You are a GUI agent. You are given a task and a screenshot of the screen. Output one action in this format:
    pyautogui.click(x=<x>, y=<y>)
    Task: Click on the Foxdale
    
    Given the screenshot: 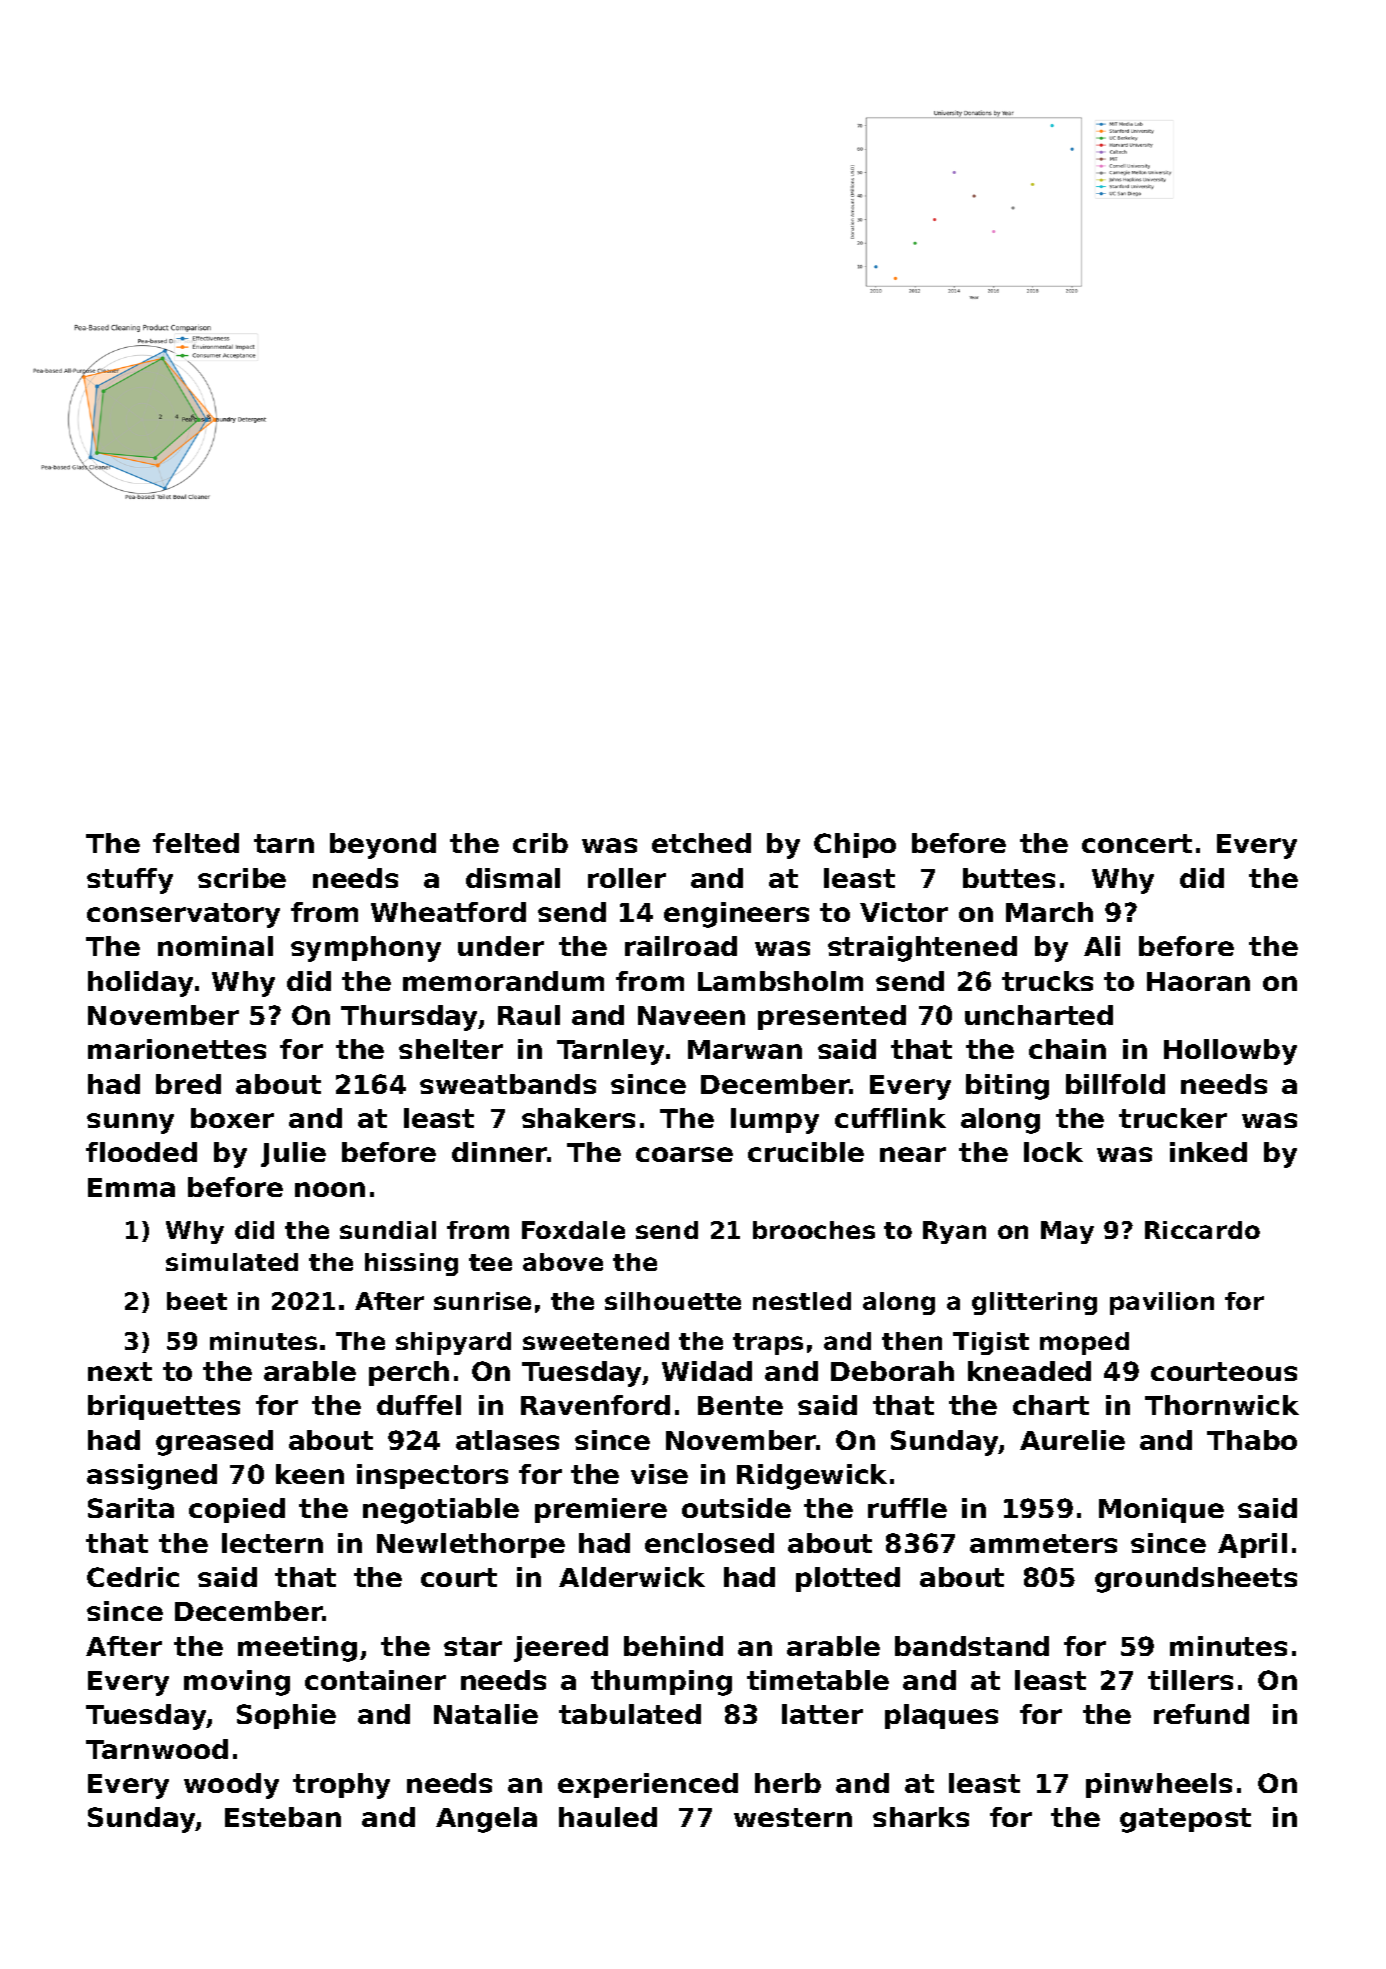 What is the action you would take?
    pyautogui.click(x=573, y=1230)
